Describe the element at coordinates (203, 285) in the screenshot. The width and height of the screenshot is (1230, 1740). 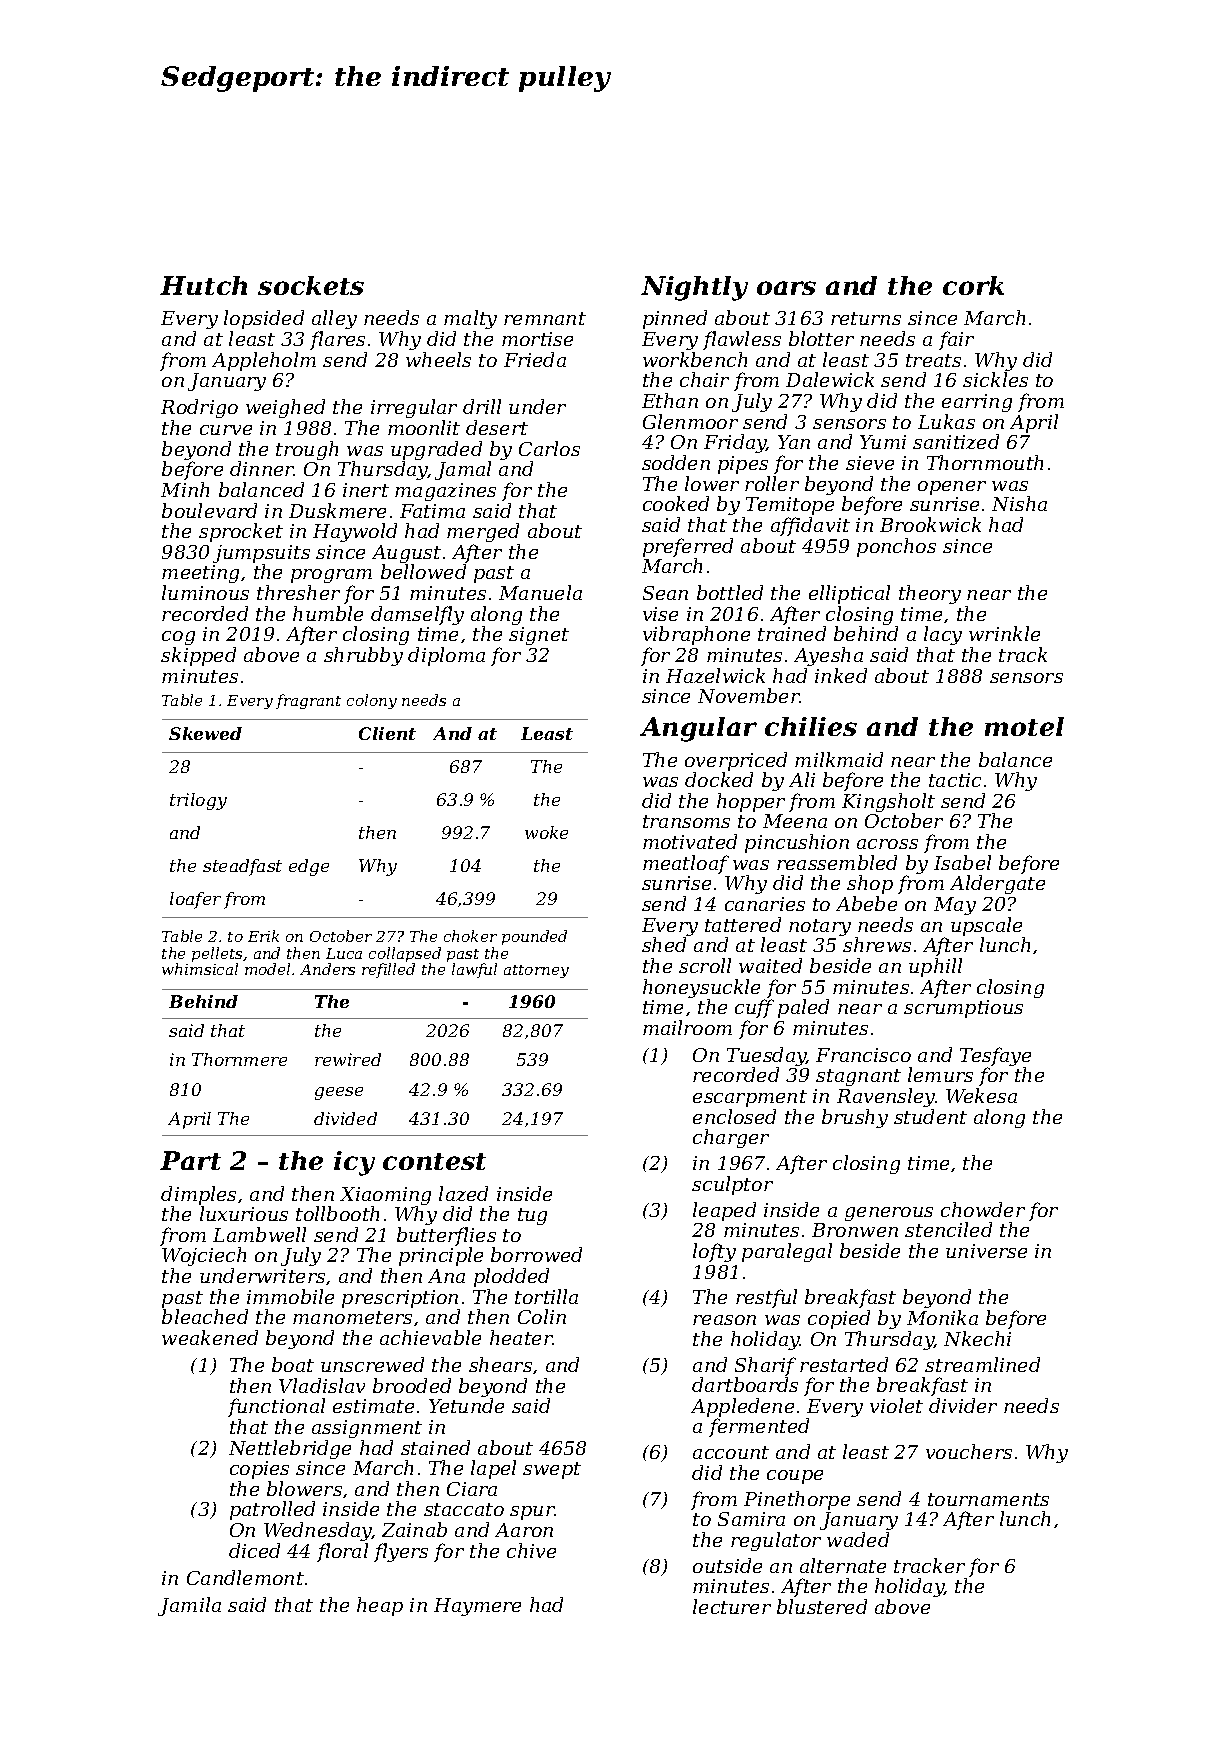
I see `Hutch` at that location.
